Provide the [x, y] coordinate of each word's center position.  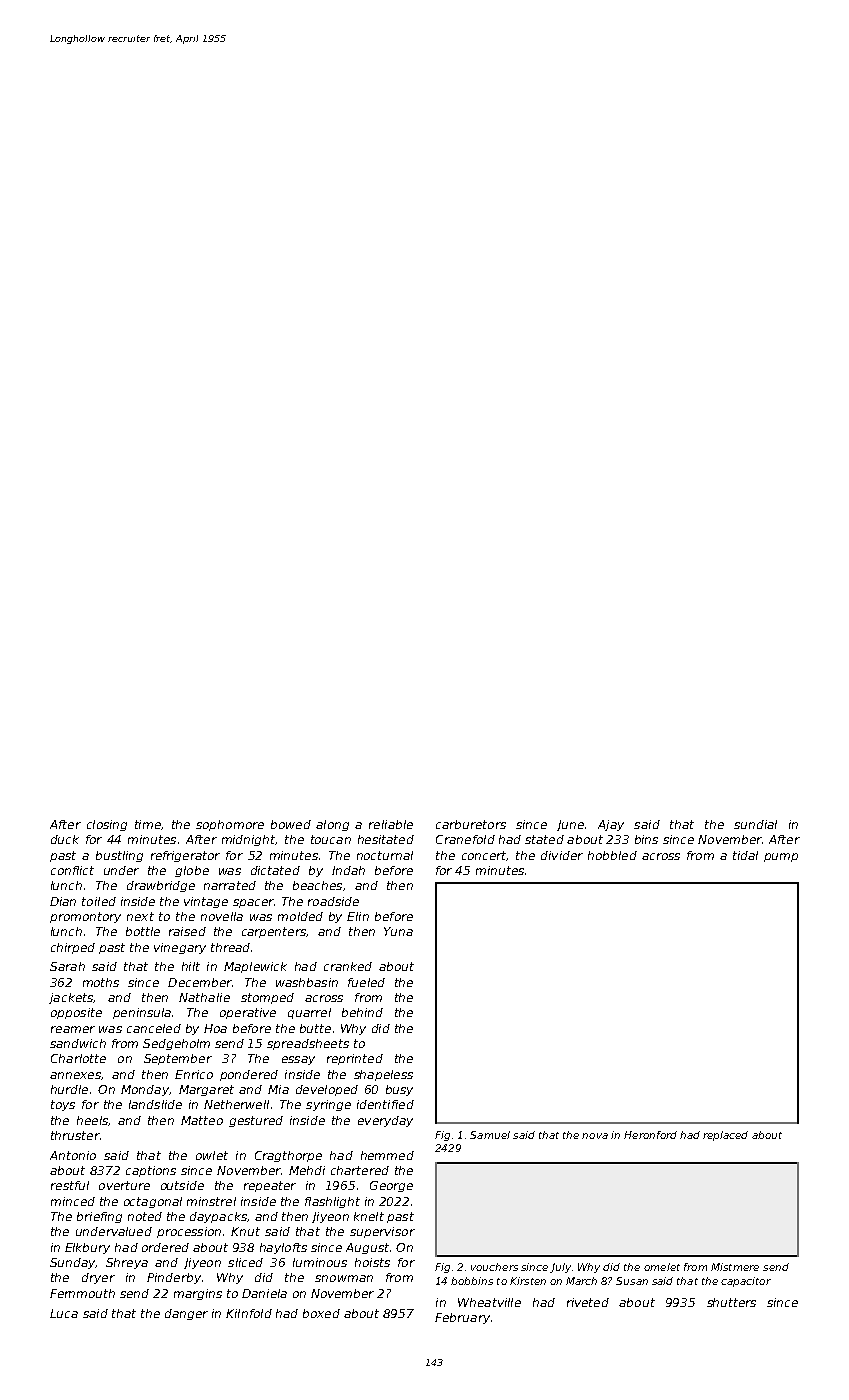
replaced [725, 1136]
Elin [358, 916]
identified [385, 1104]
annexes [75, 1075]
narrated [230, 885]
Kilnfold [249, 1313]
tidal [745, 855]
